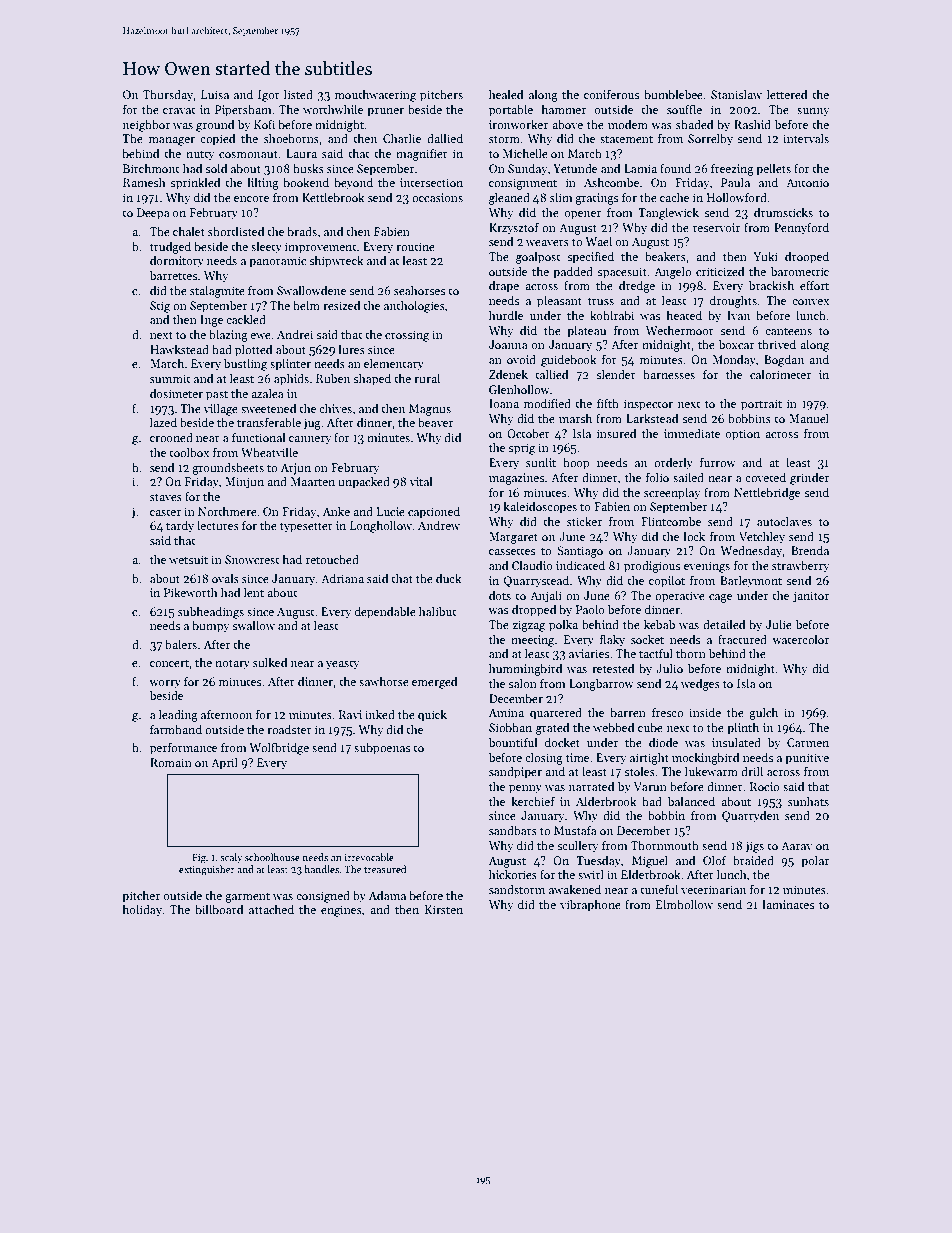 This screenshot has height=1233, width=952. Describe the element at coordinates (341, 911) in the screenshot. I see `engines` at that location.
